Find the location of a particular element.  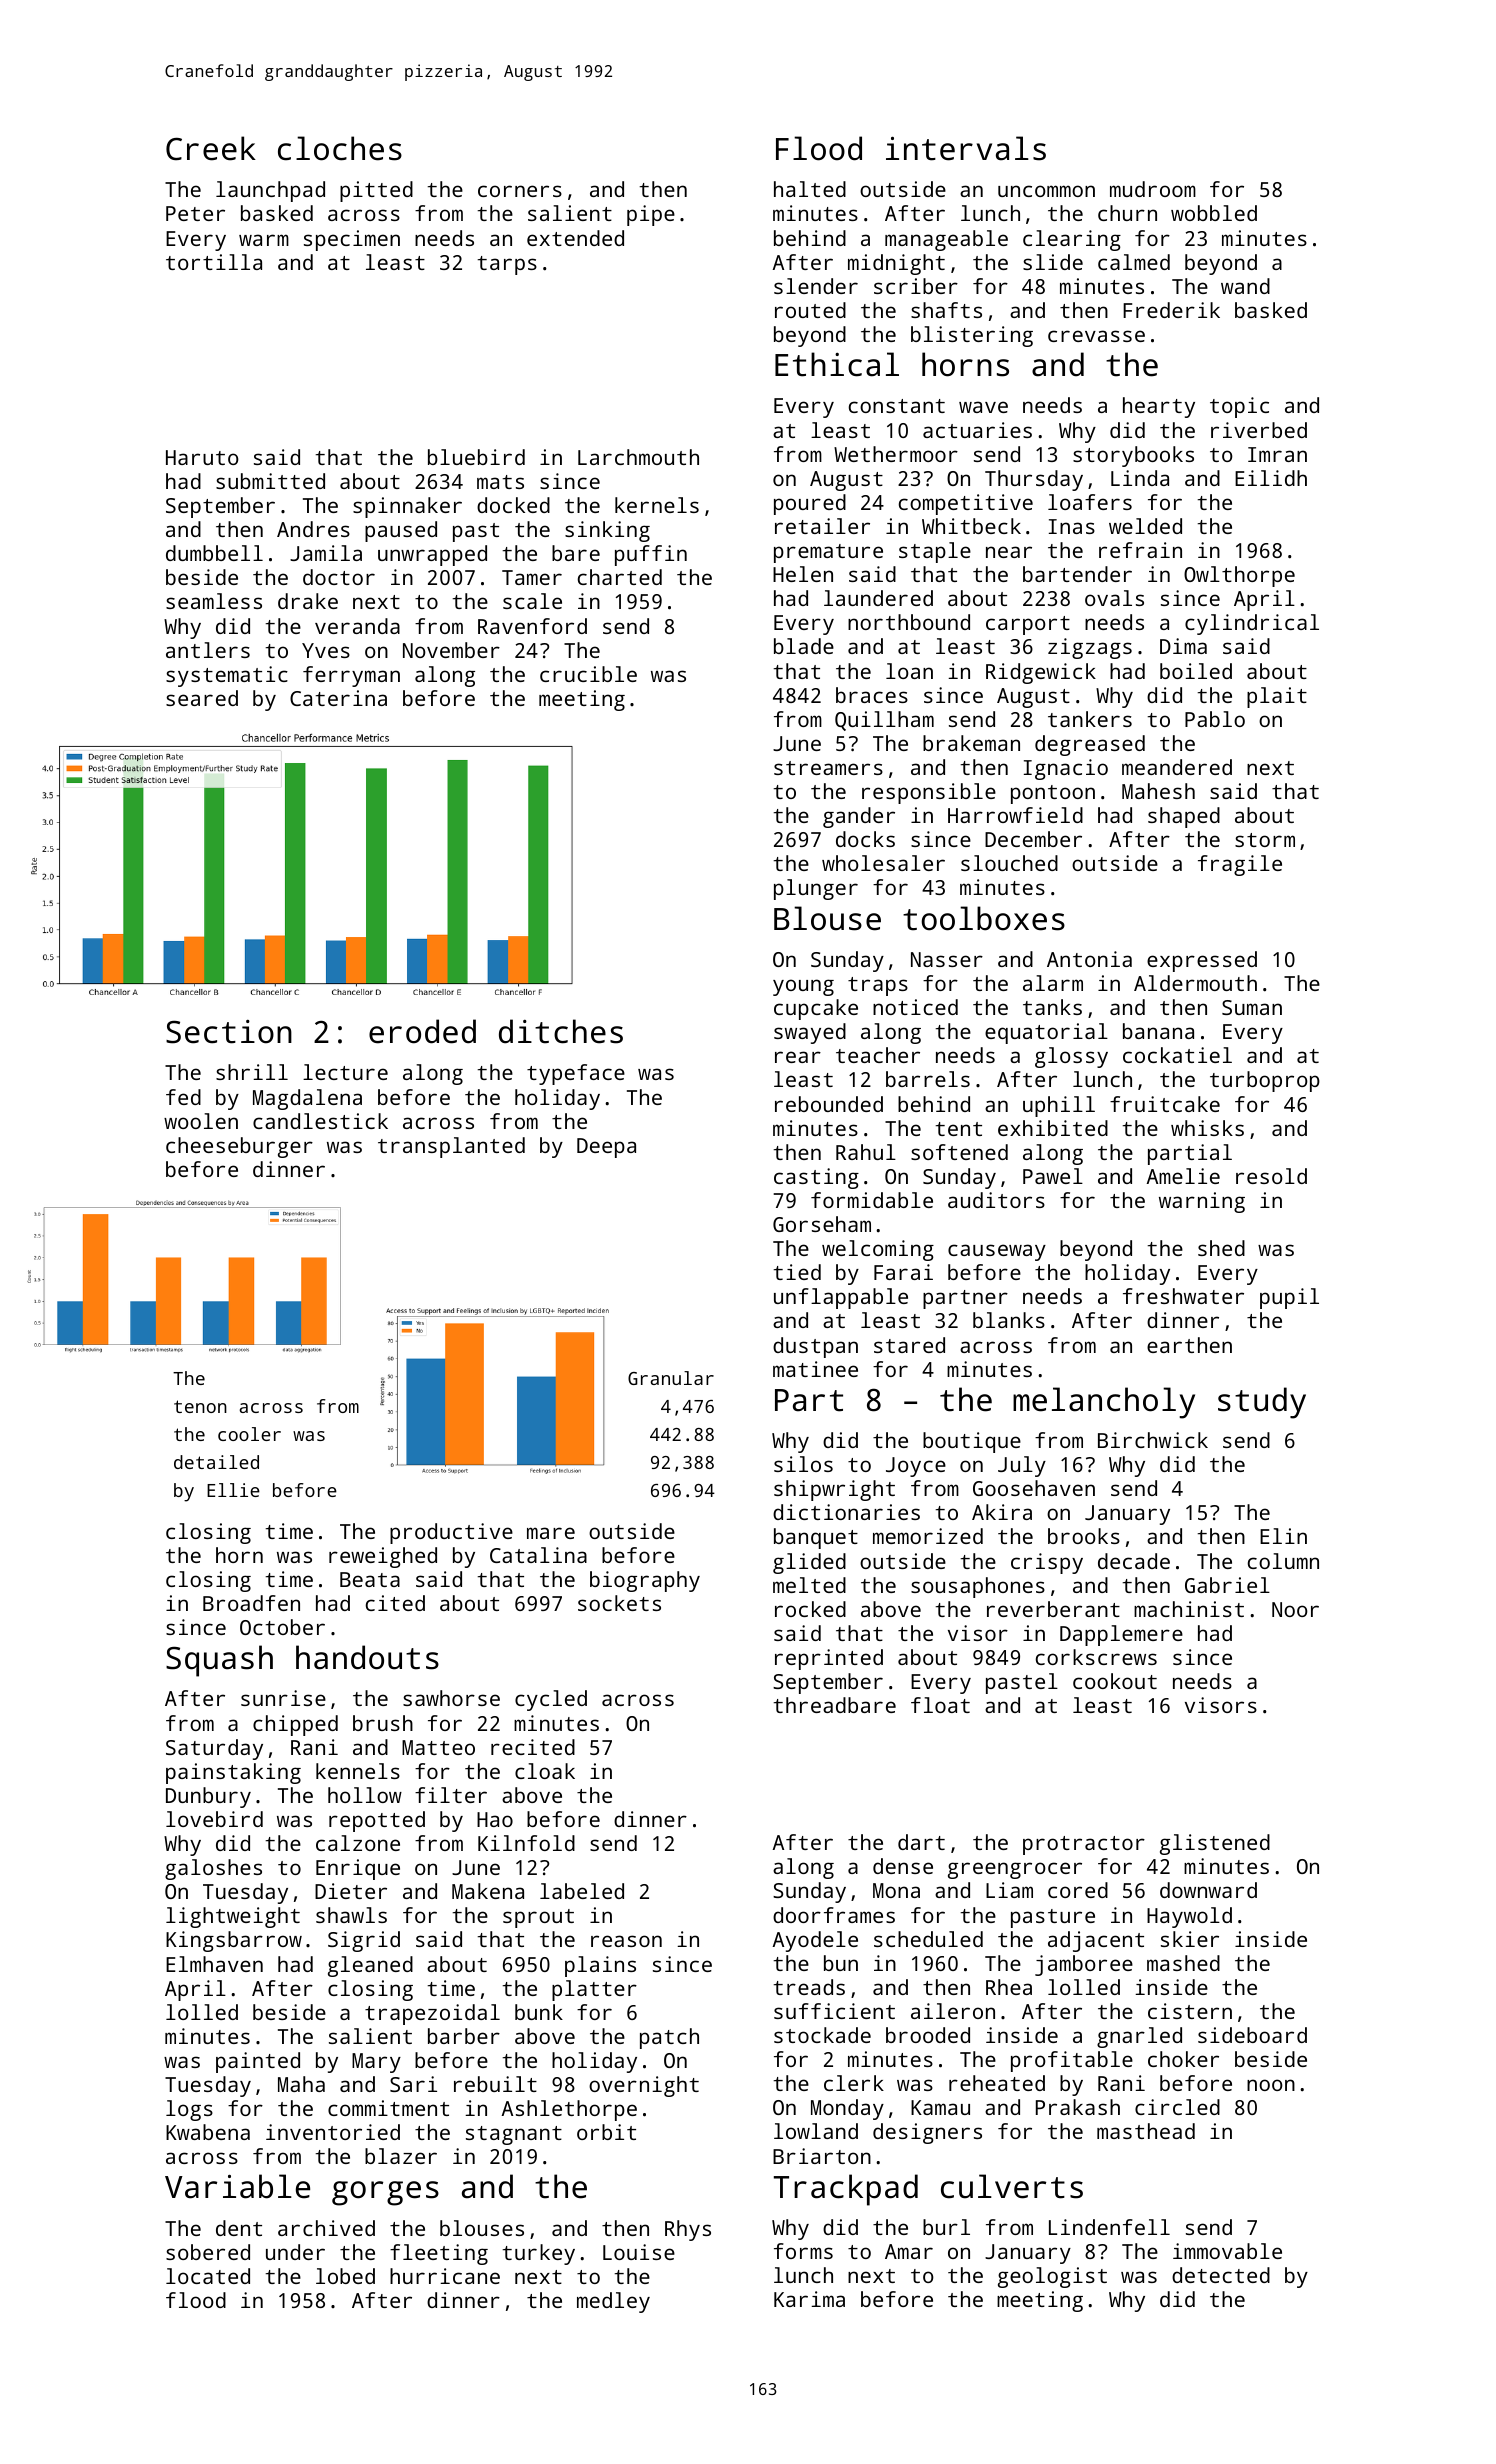

intervals is located at coordinates (966, 148).
